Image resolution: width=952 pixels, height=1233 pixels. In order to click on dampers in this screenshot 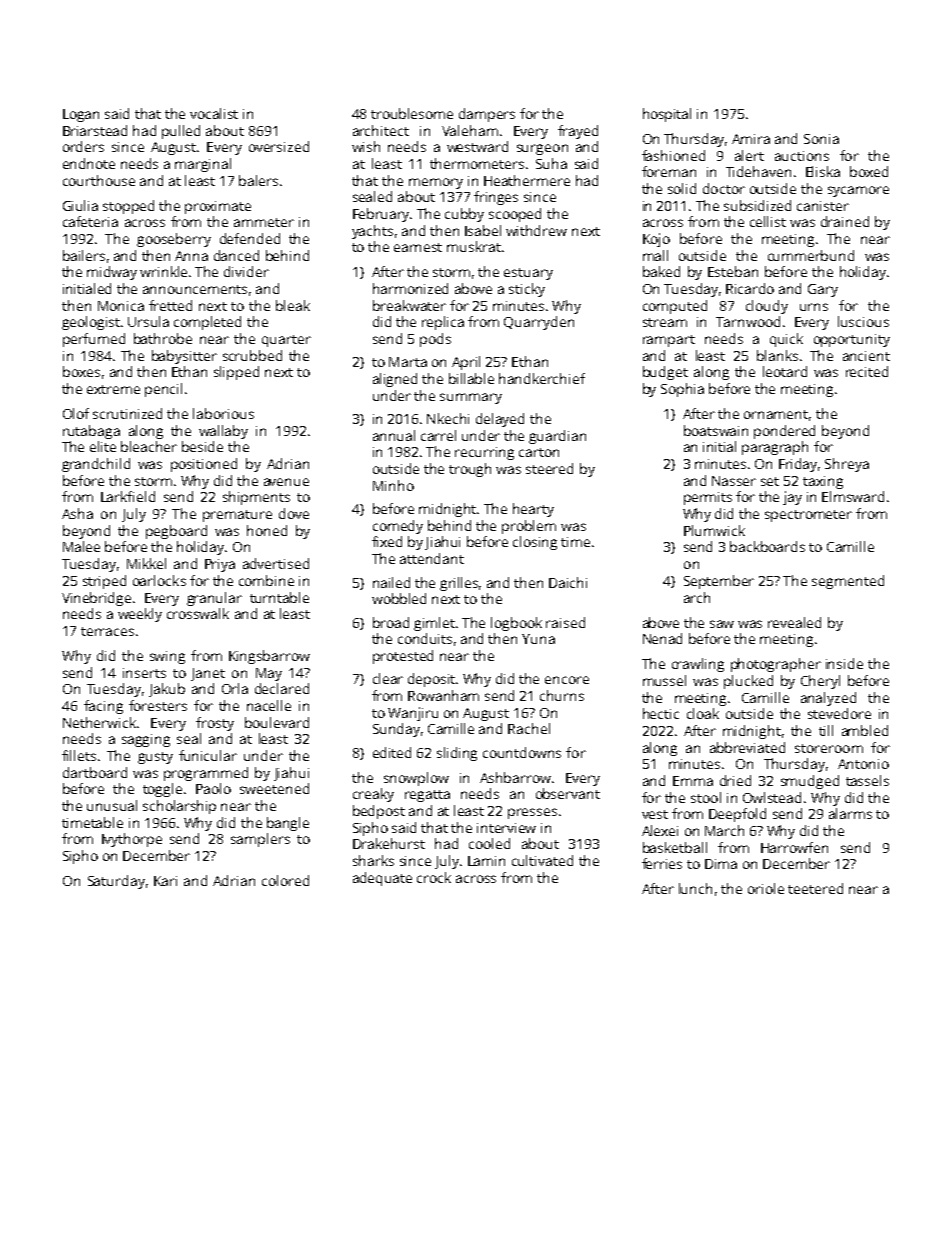, I will do `click(487, 115)`.
